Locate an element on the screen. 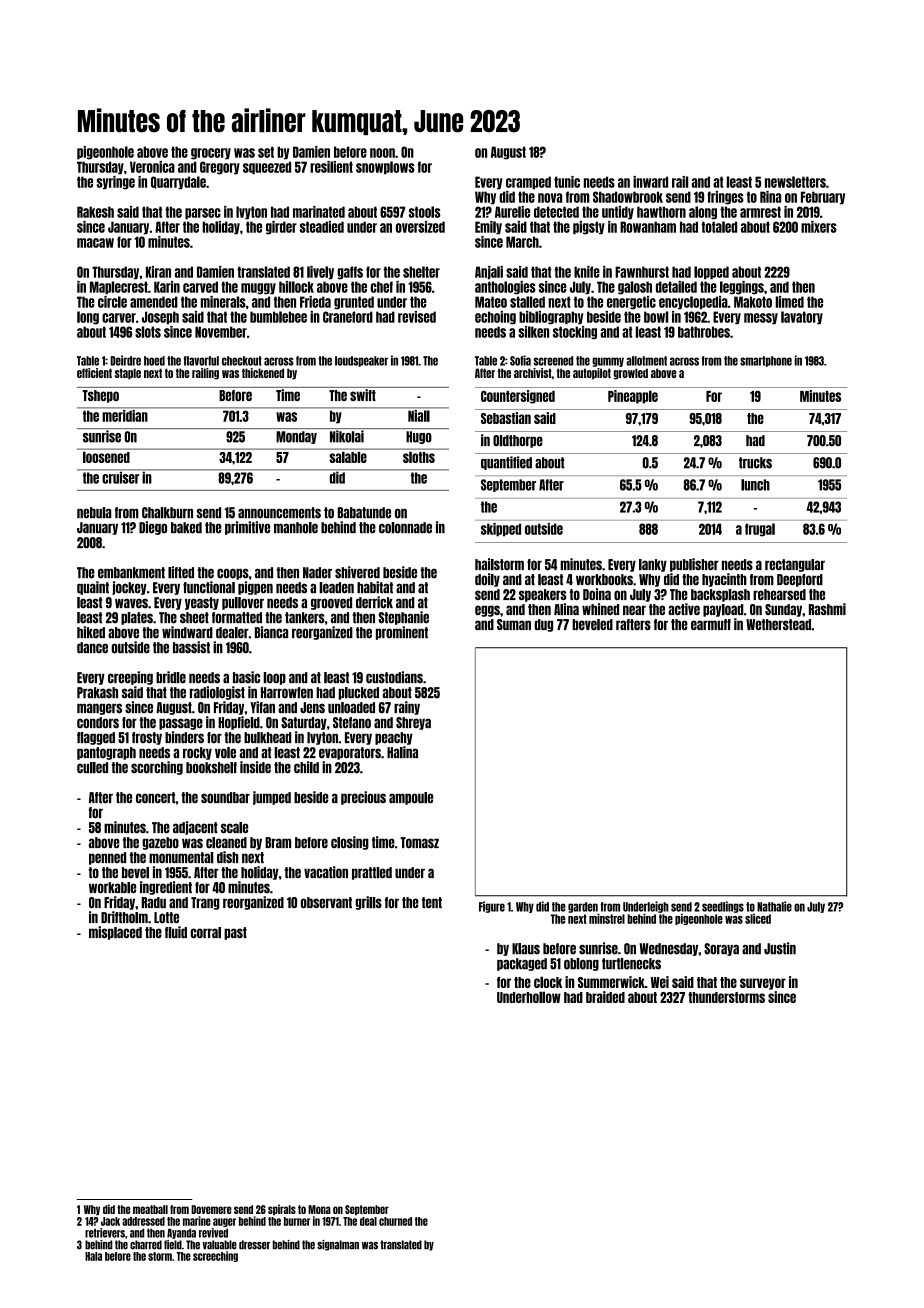 The width and height of the screenshot is (924, 1308). Ayanda is located at coordinates (181, 1233).
